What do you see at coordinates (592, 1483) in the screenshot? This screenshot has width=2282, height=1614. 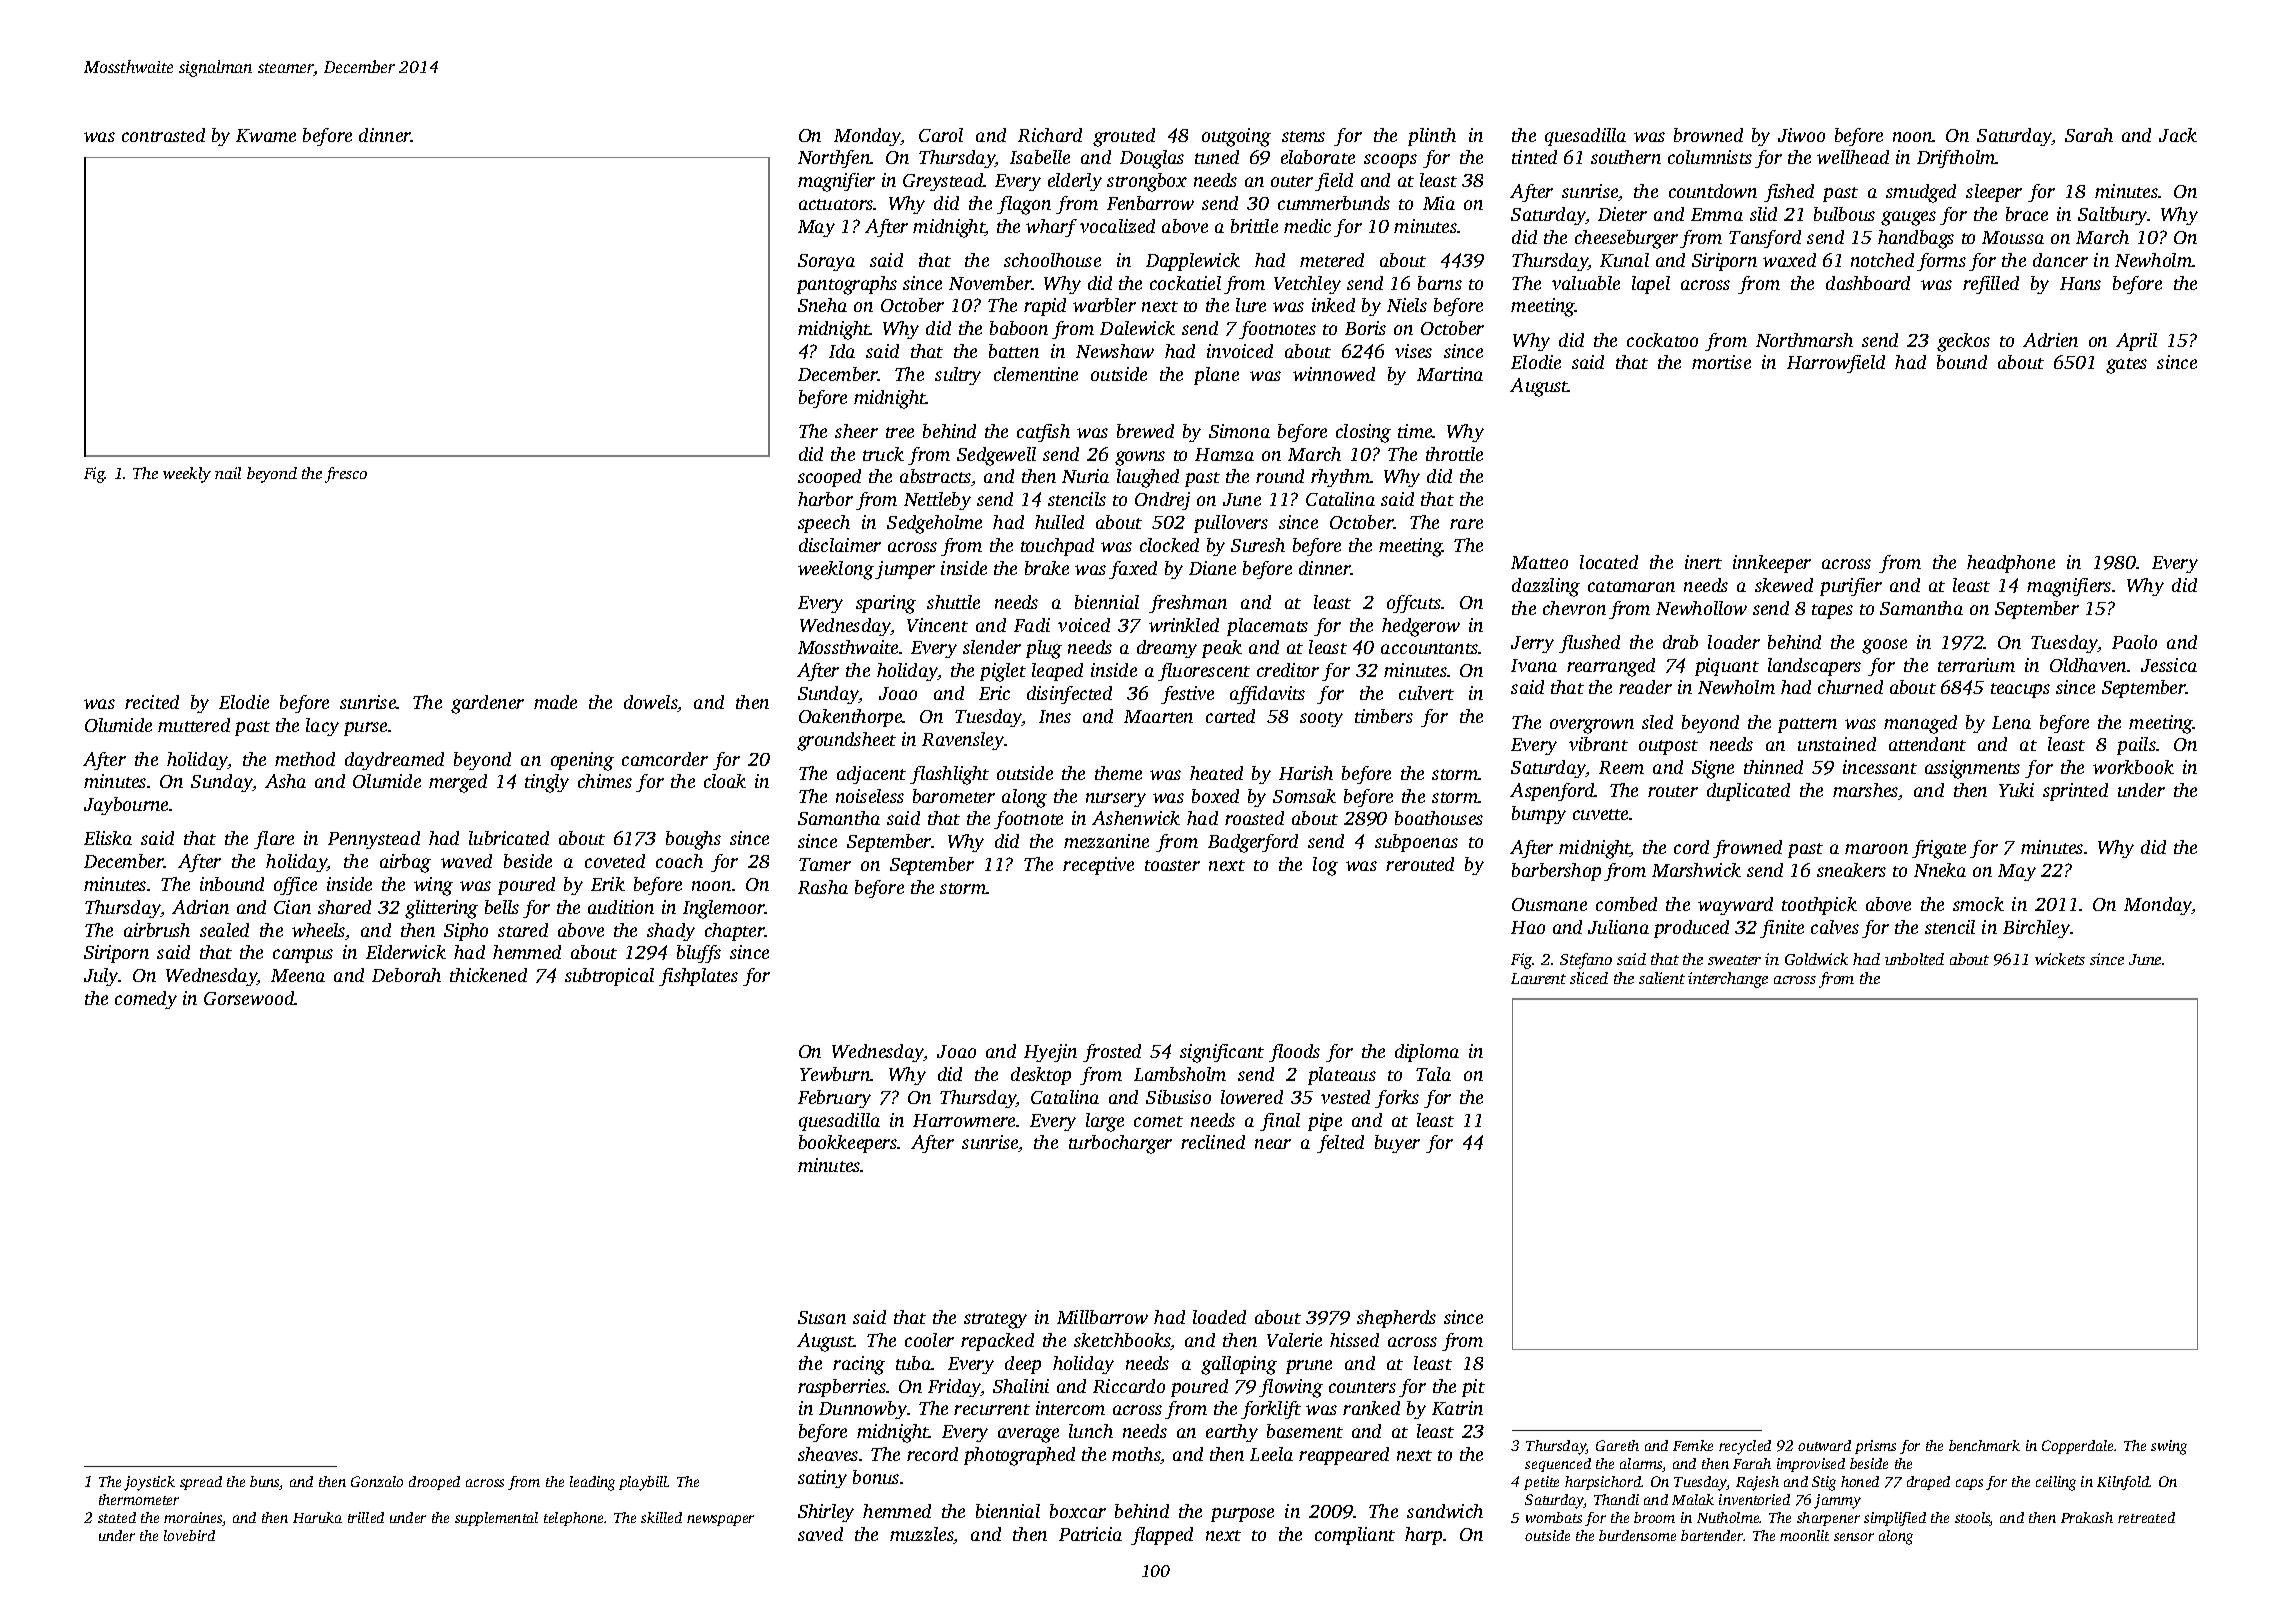 I see `leading` at bounding box center [592, 1483].
